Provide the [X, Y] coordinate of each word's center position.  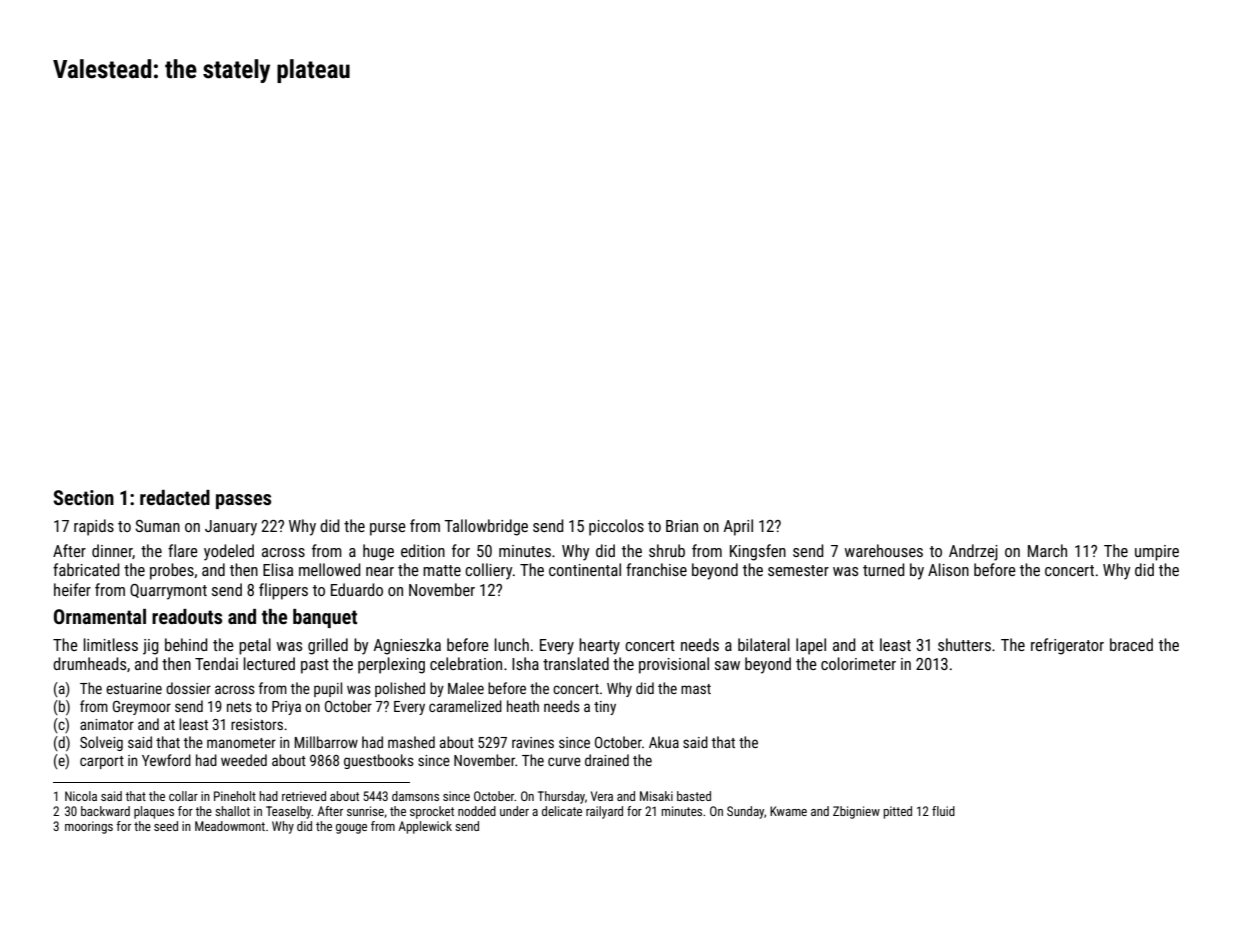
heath [523, 706]
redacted [175, 497]
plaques [154, 812]
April [738, 527]
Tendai [216, 663]
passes [243, 501]
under [514, 811]
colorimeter [858, 663]
